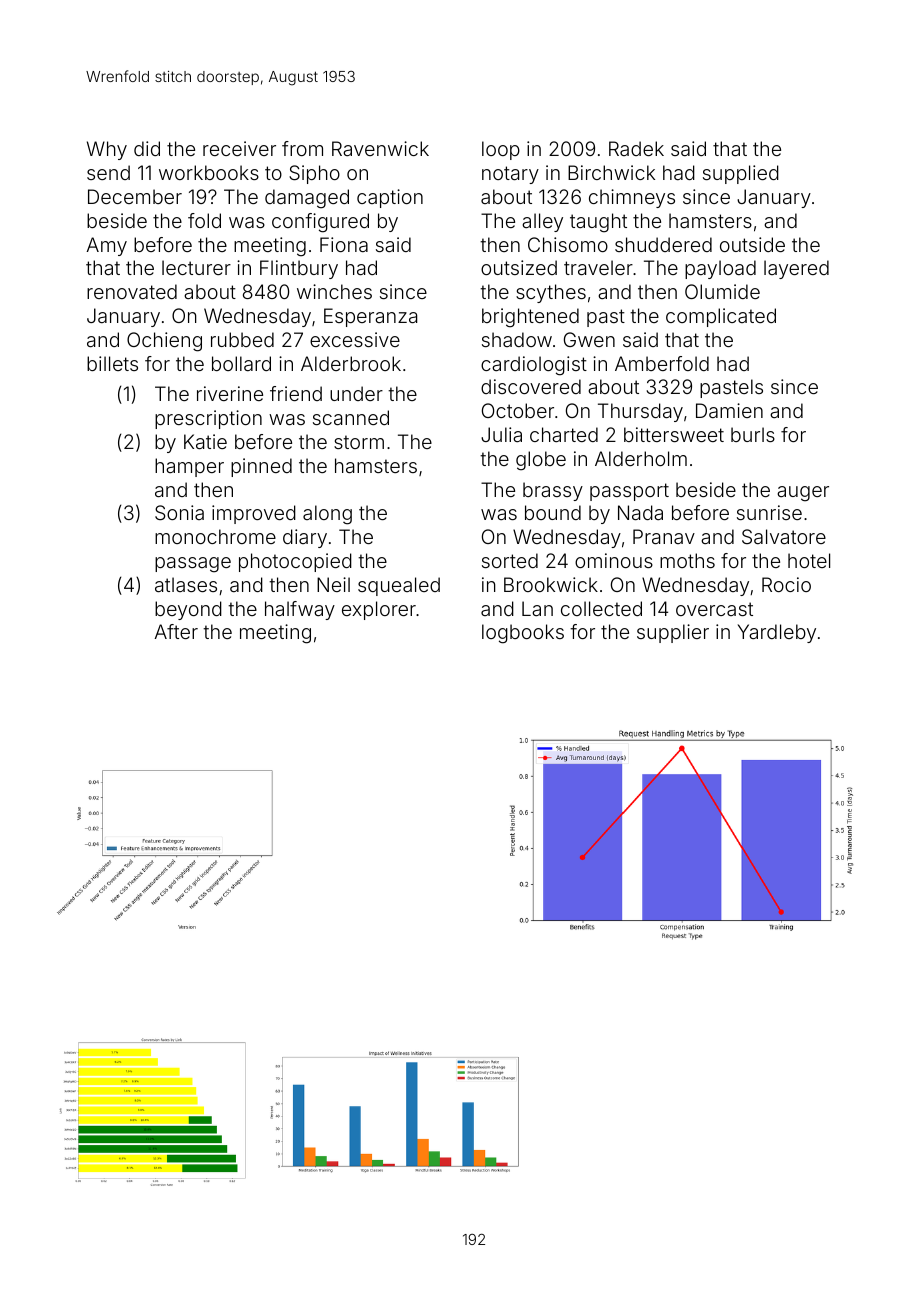  I want to click on Olumide, so click(722, 291).
